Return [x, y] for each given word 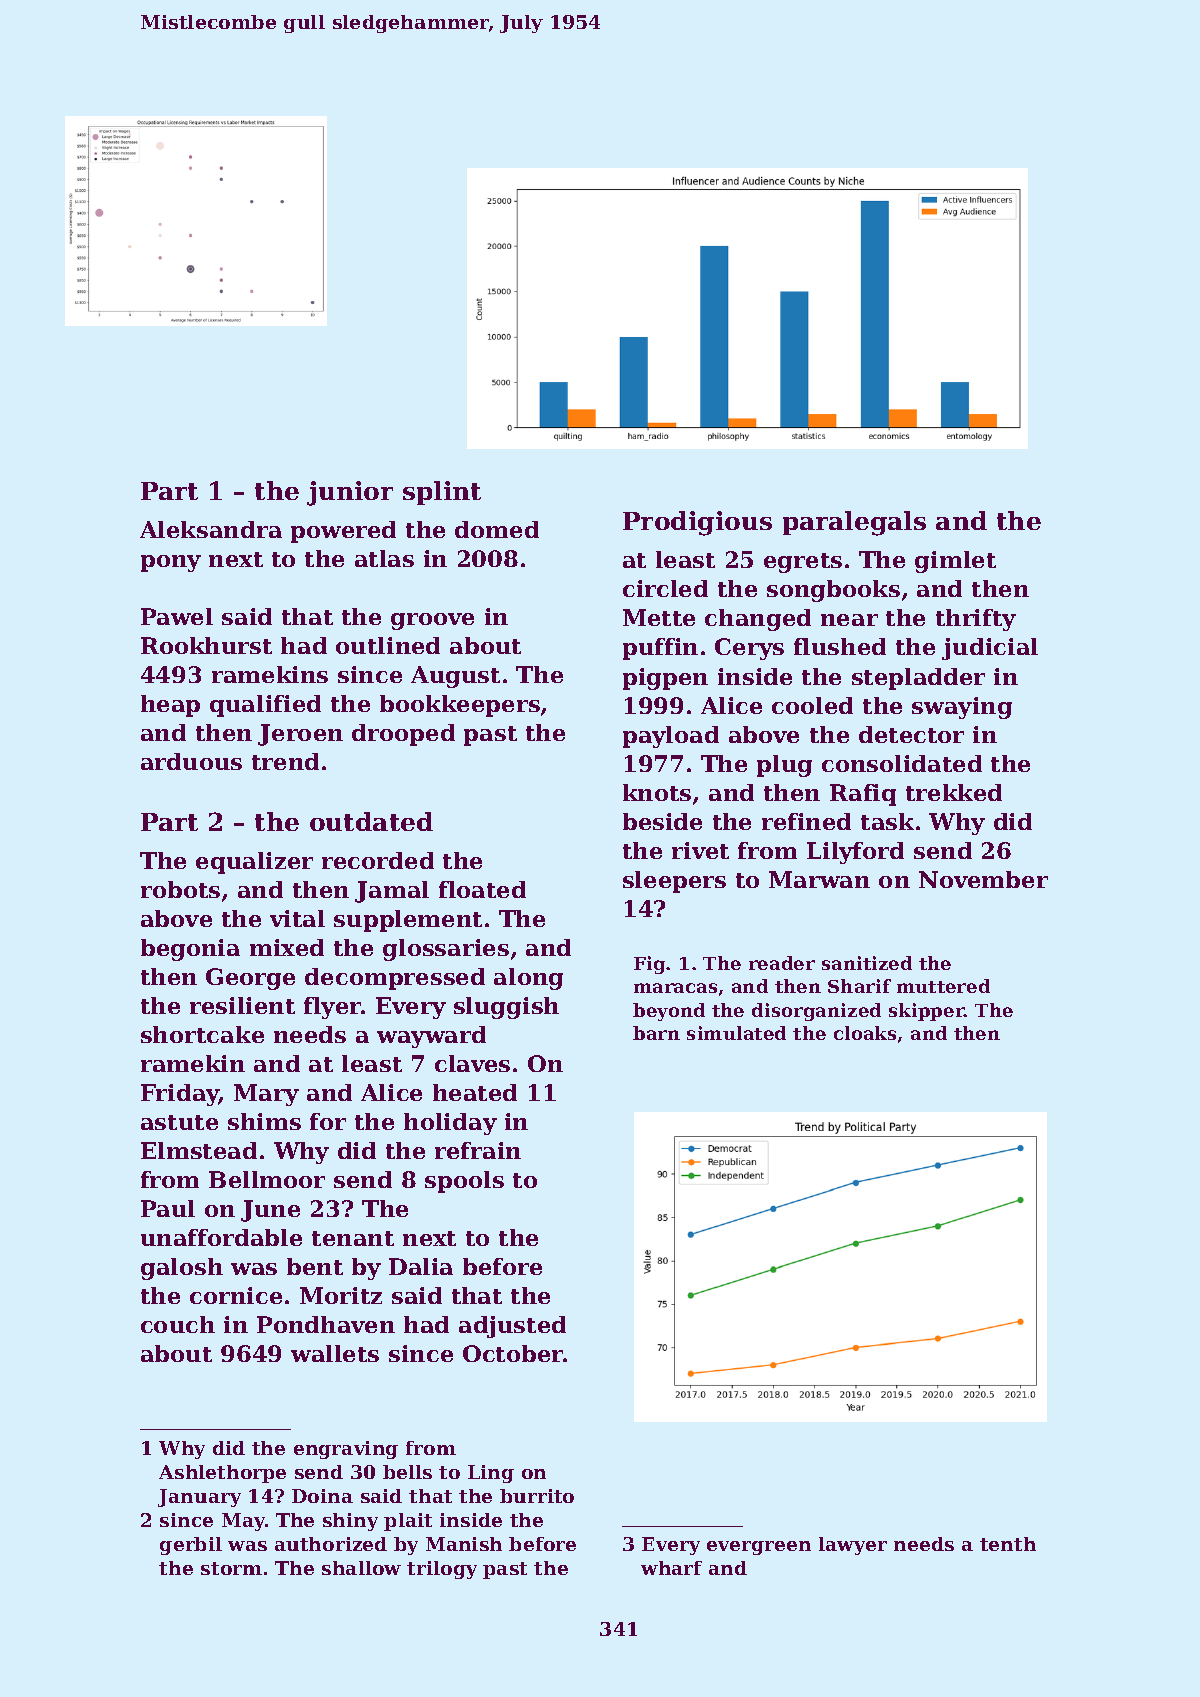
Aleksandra [211, 529]
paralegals [854, 523]
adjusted [512, 1327]
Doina [322, 1496]
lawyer [853, 1546]
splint [442, 493]
